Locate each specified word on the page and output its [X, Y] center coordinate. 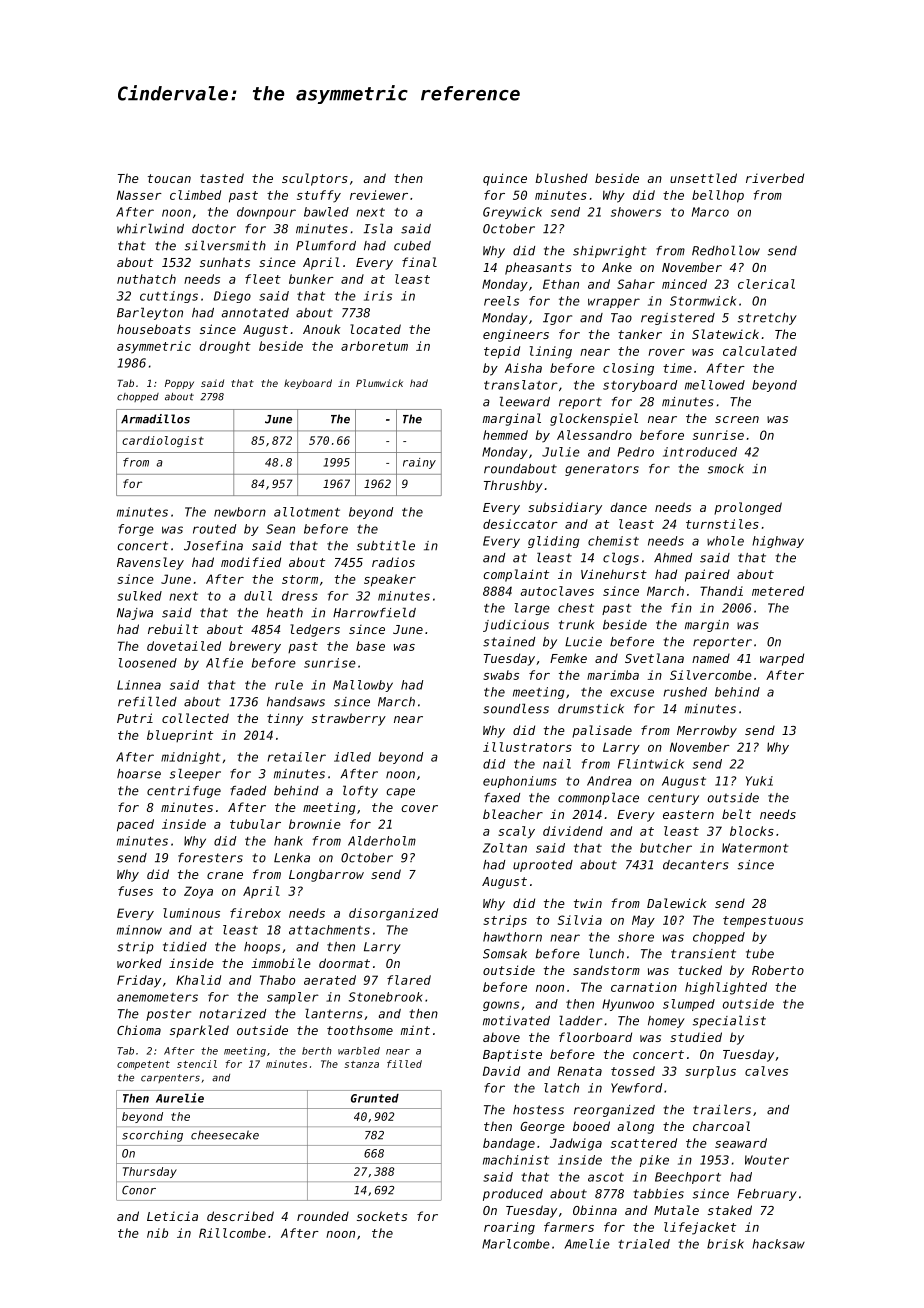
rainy [419, 463]
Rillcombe [232, 1233]
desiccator [520, 524]
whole [725, 541]
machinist [516, 1160]
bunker [311, 279]
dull [258, 596]
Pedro [636, 452]
